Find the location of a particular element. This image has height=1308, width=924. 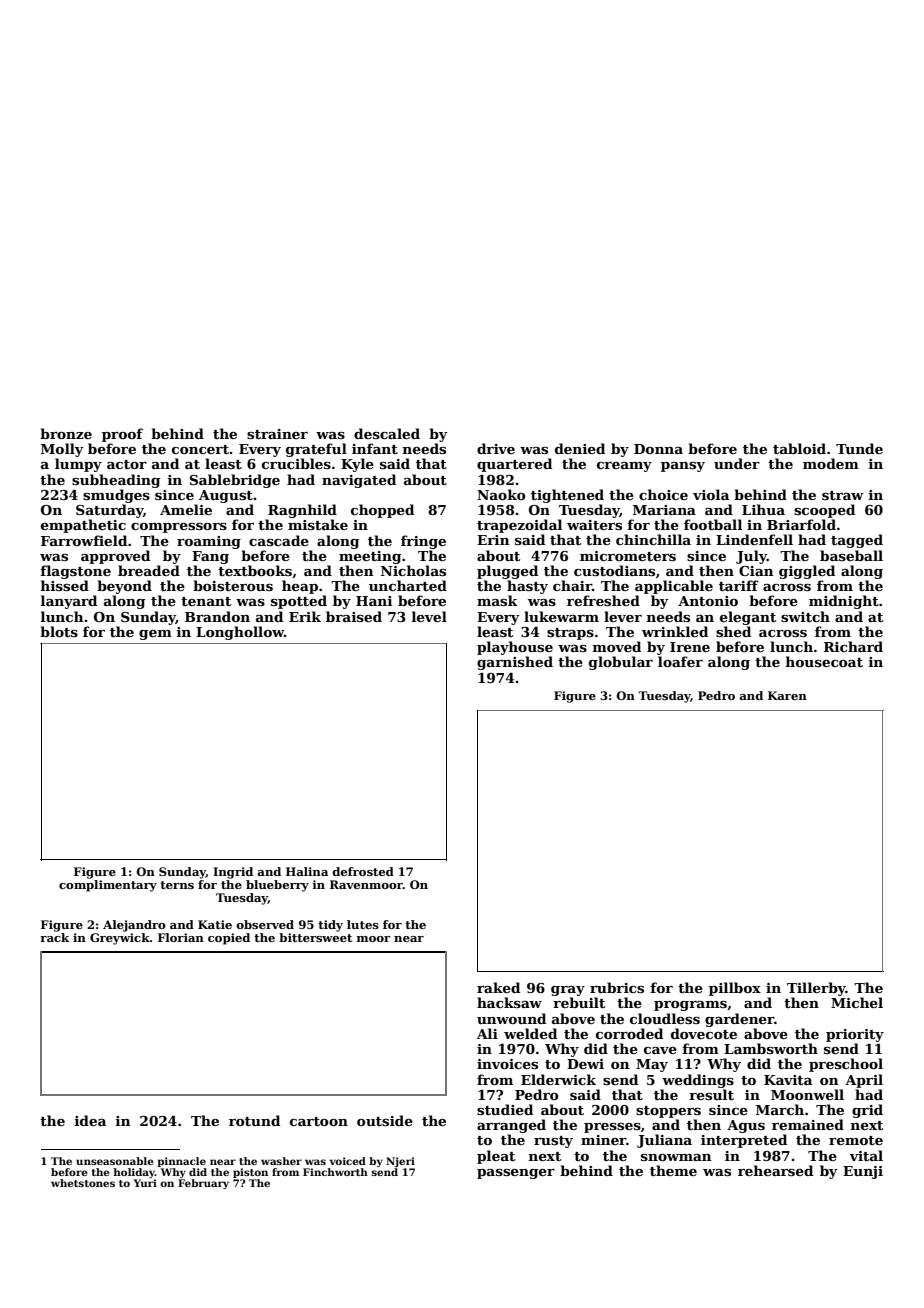

complimentary is located at coordinates (108, 886).
